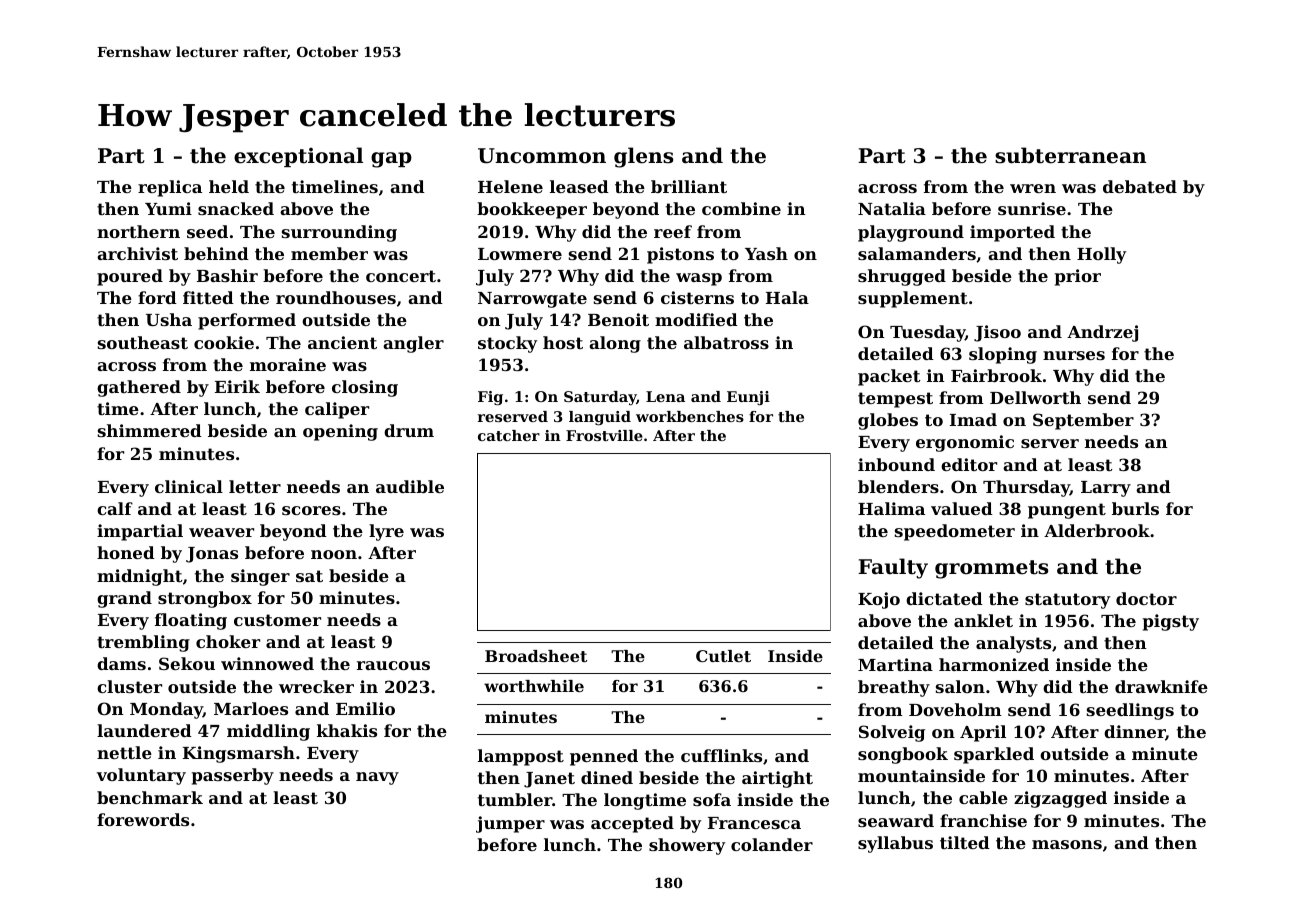  What do you see at coordinates (1134, 731) in the document?
I see `dinner` at bounding box center [1134, 731].
